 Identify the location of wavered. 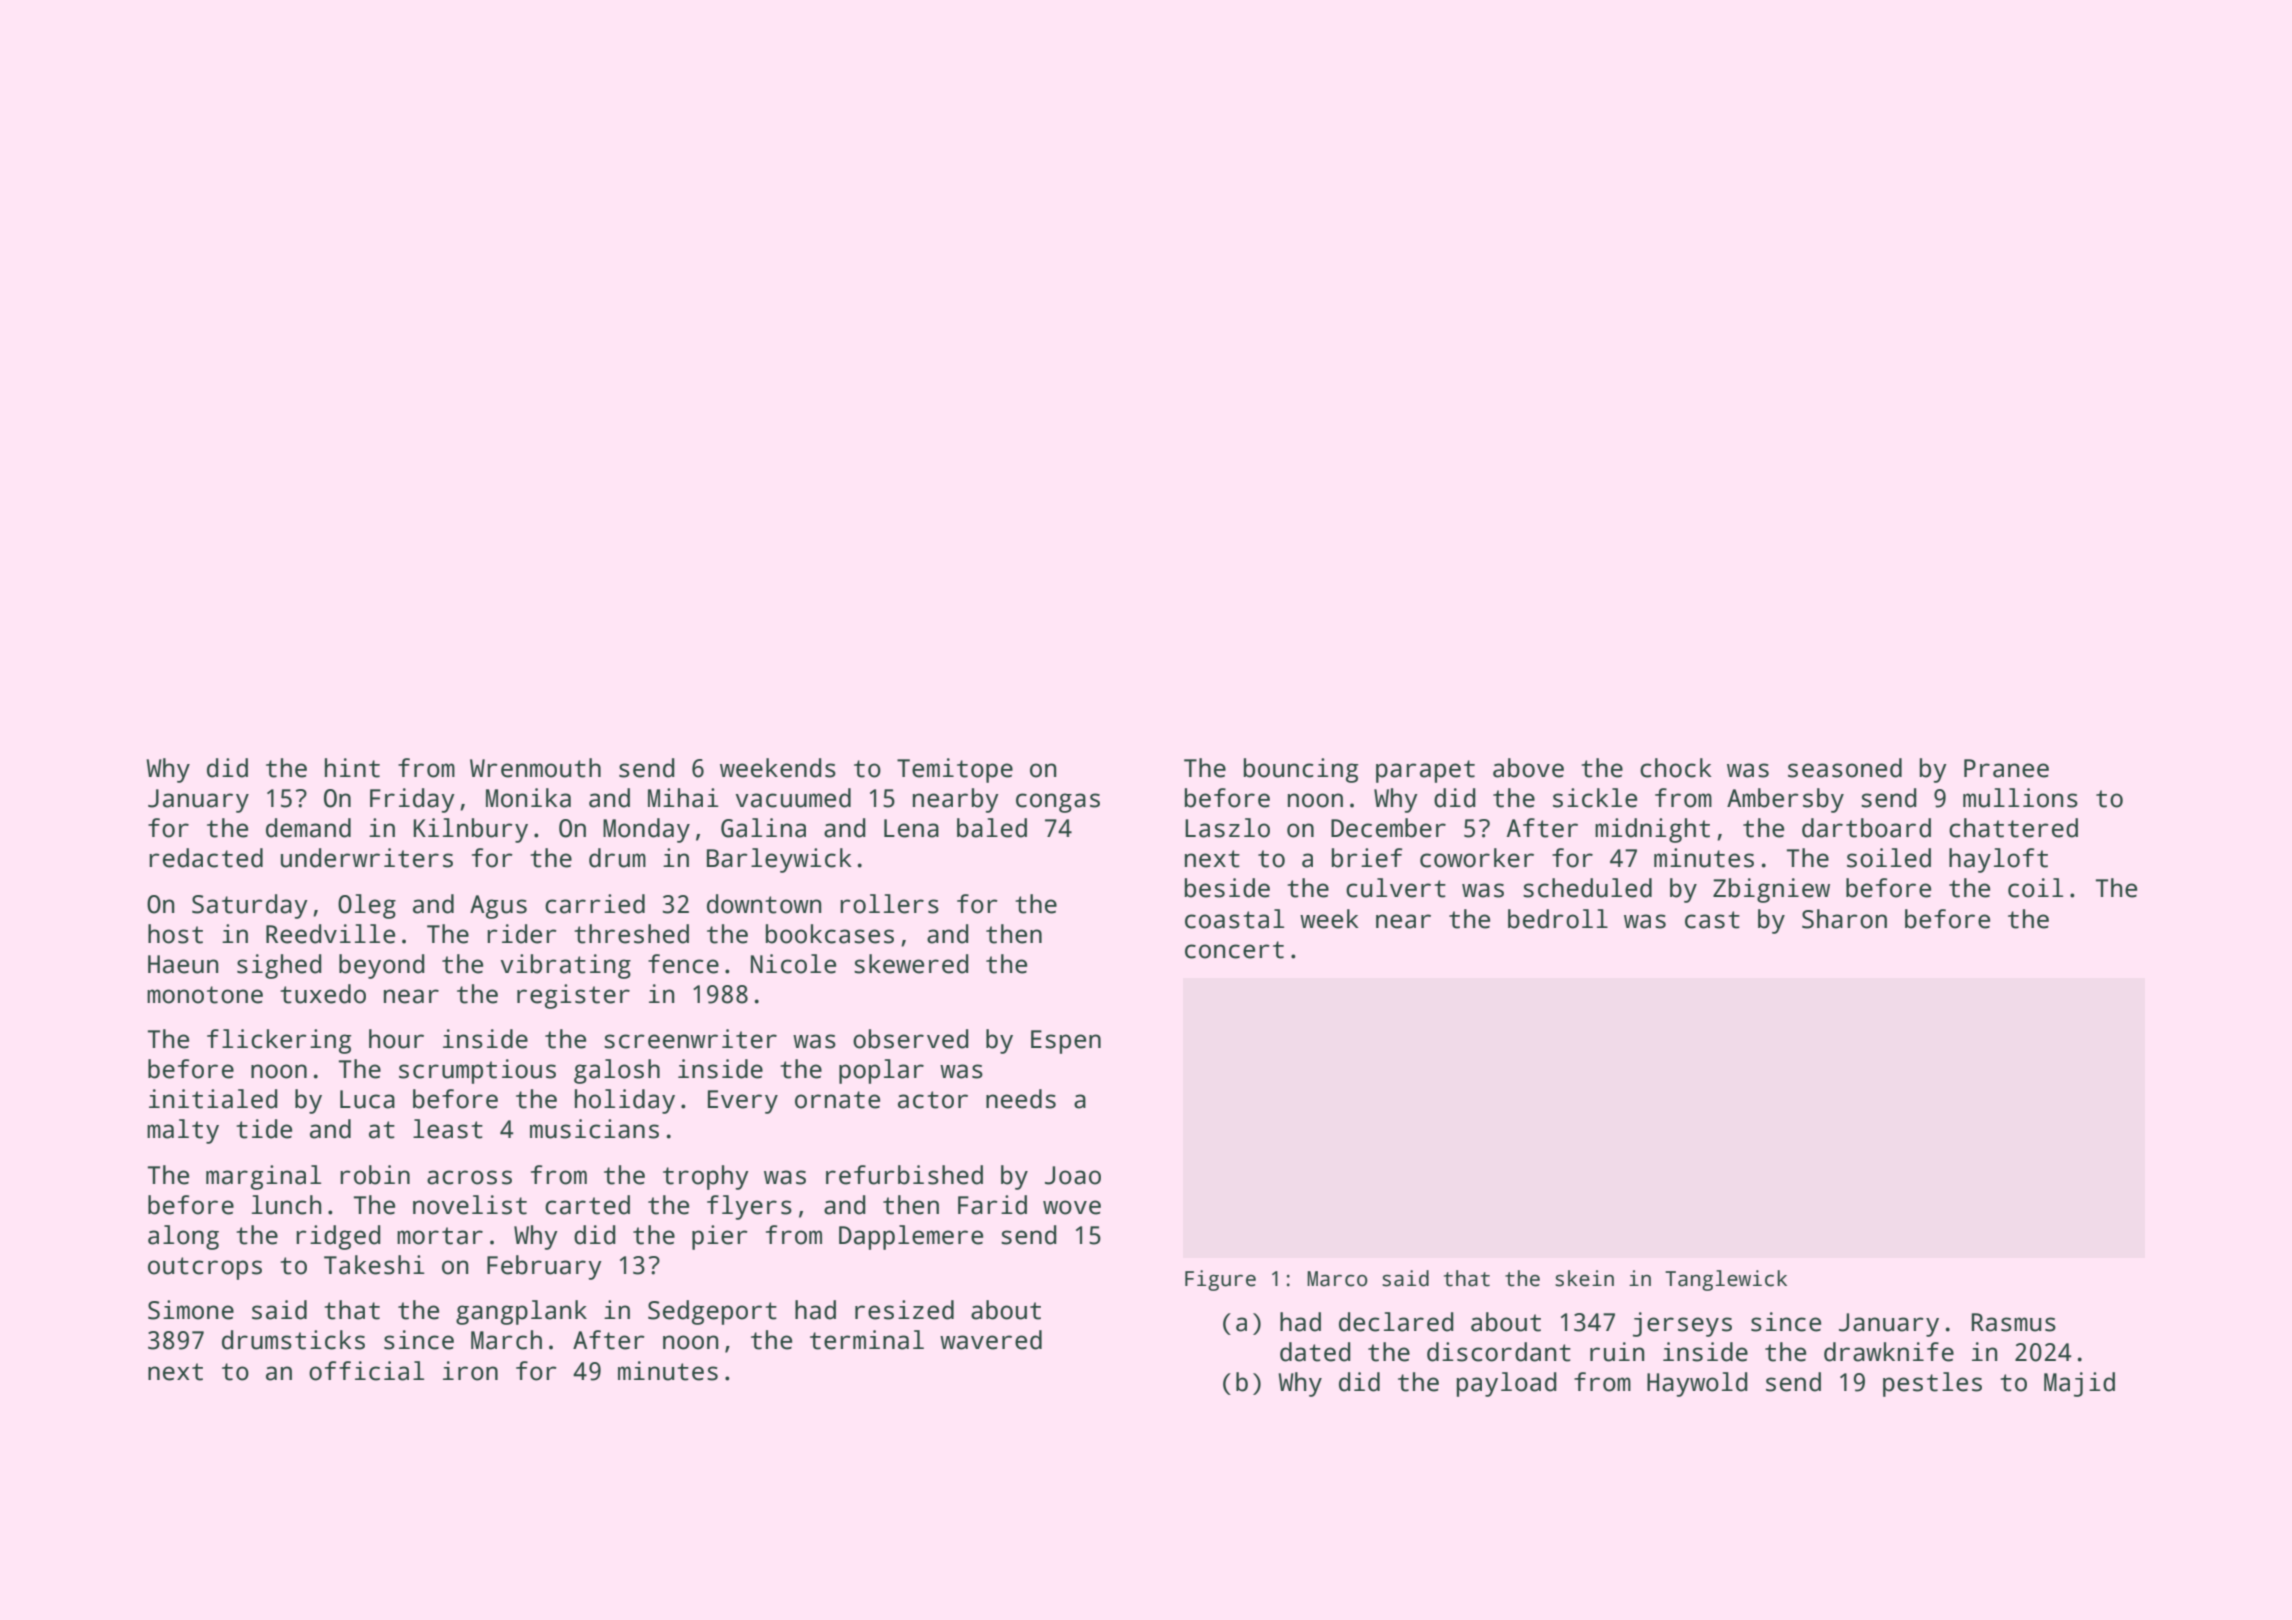
(991, 1340).
